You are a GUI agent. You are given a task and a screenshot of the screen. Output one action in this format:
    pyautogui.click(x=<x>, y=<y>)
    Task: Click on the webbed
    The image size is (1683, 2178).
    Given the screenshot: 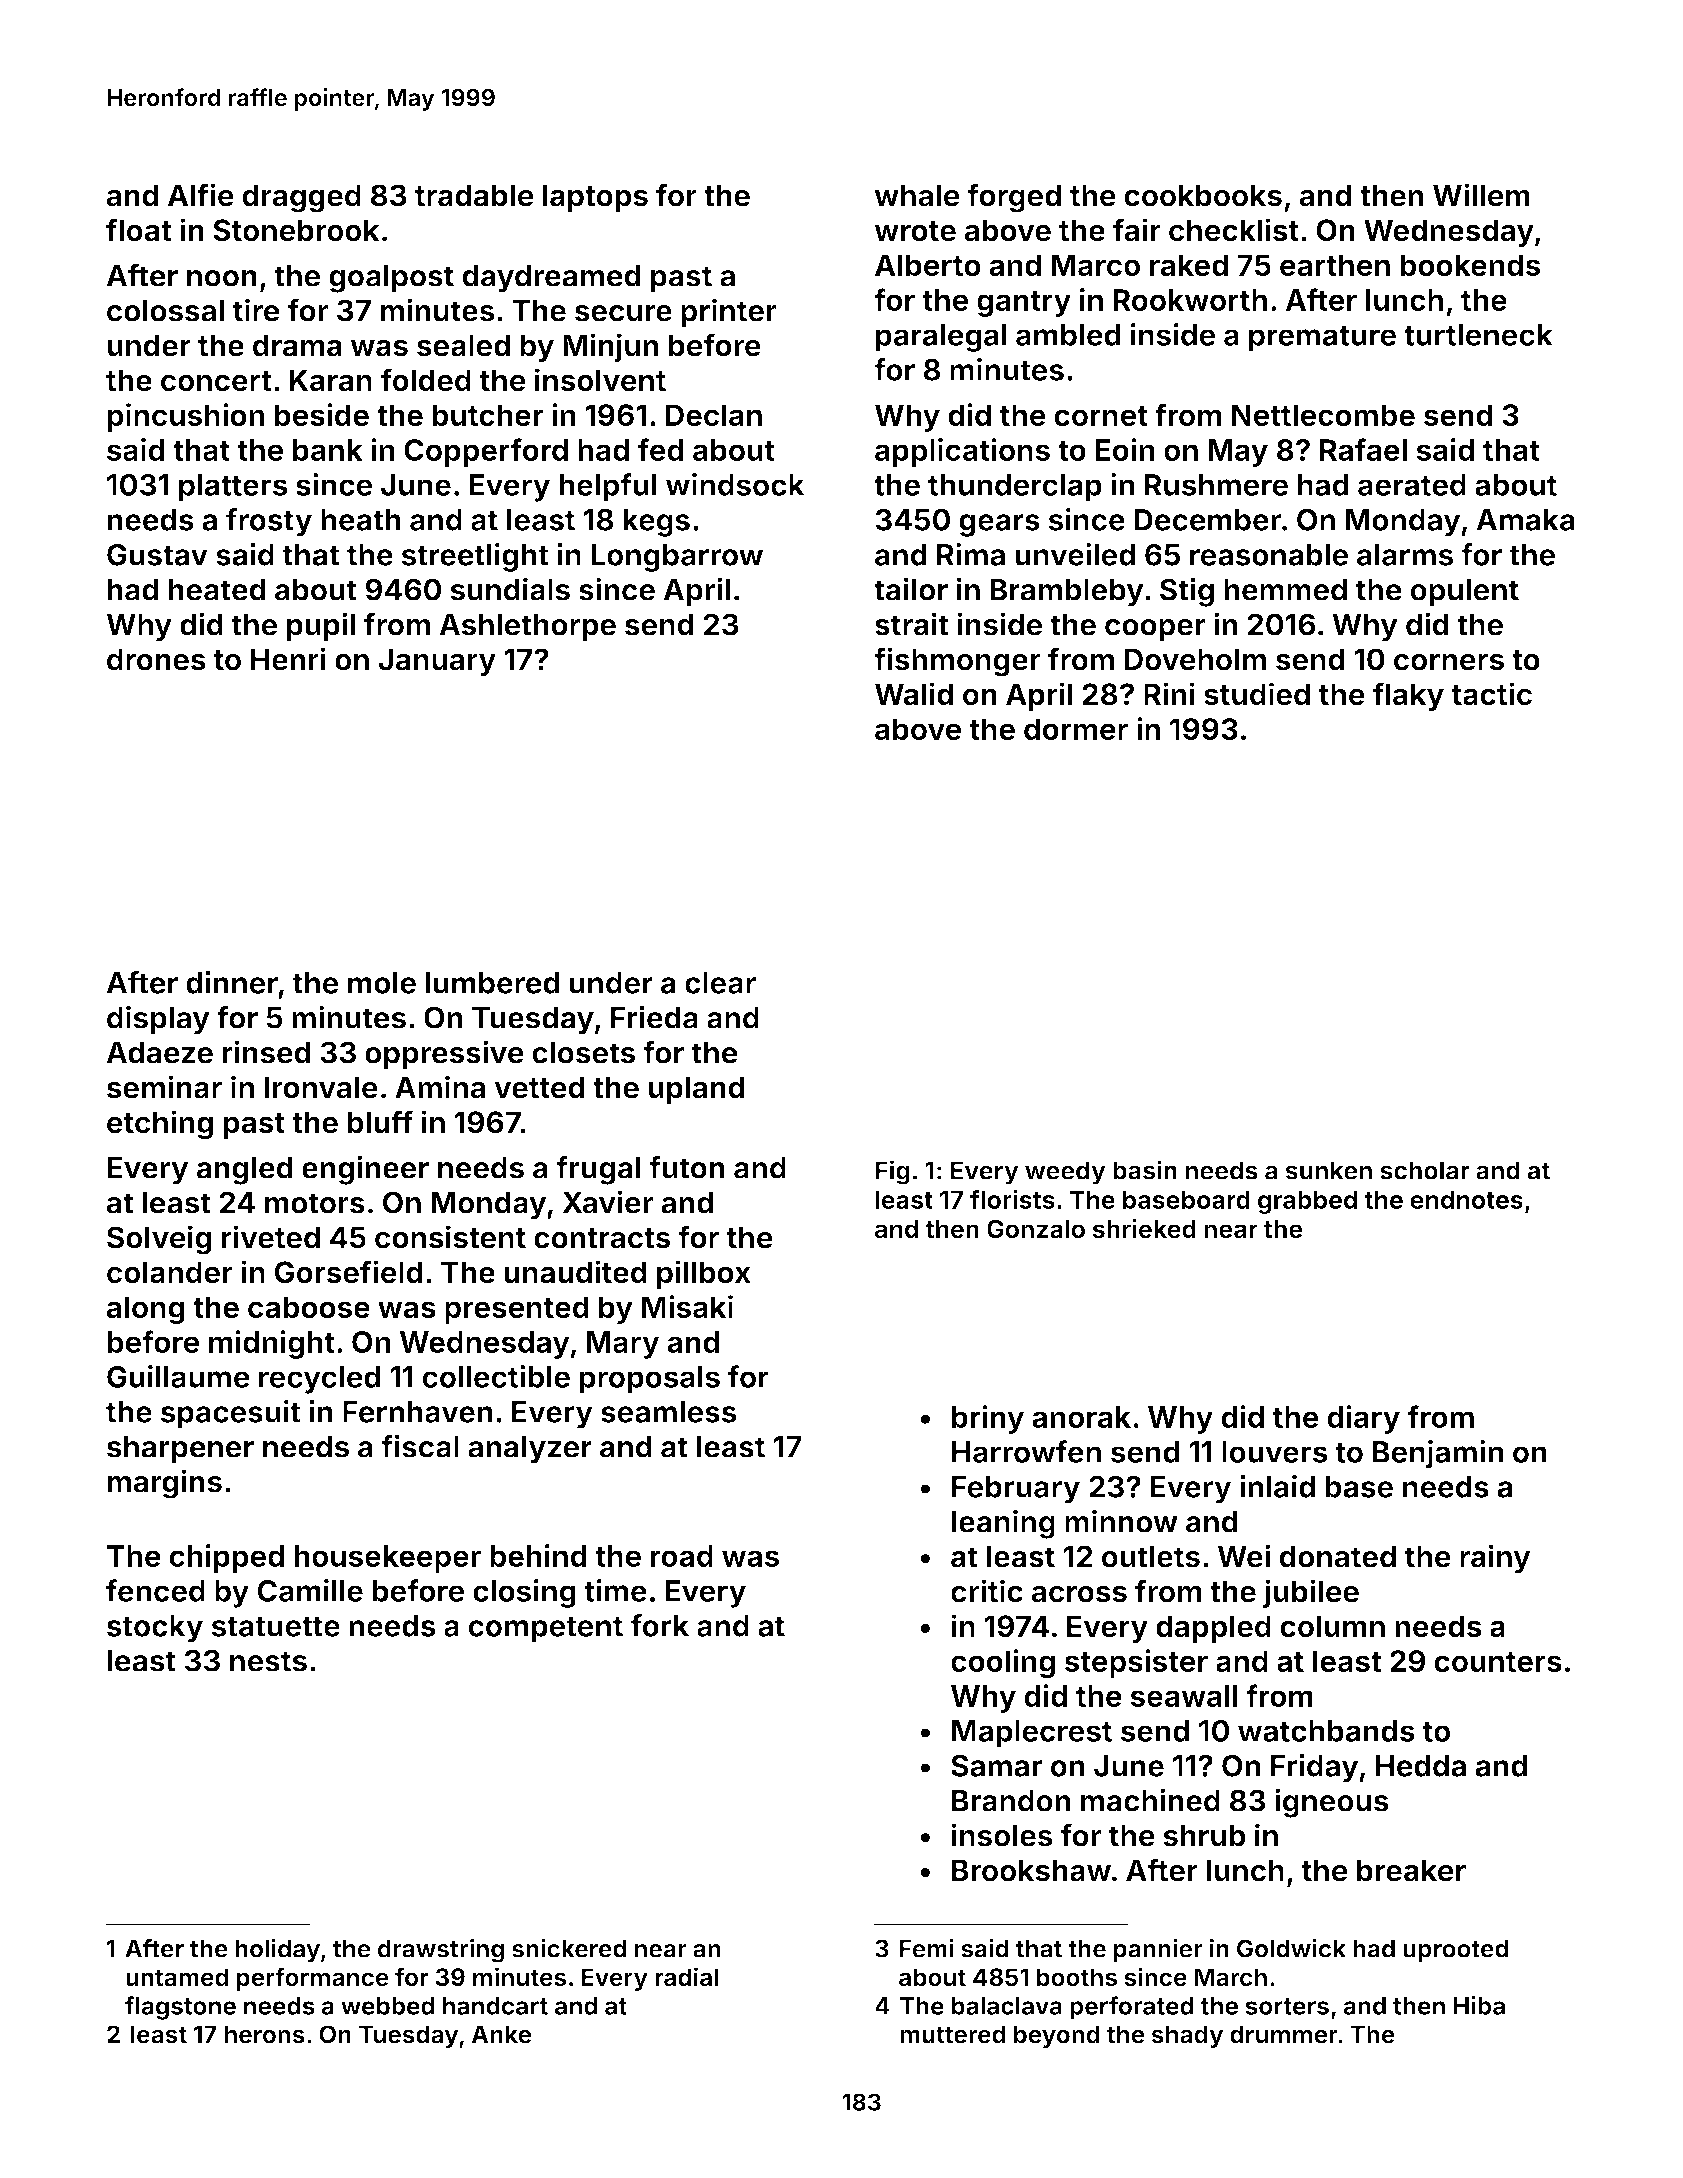 What is the action you would take?
    pyautogui.click(x=387, y=2006)
